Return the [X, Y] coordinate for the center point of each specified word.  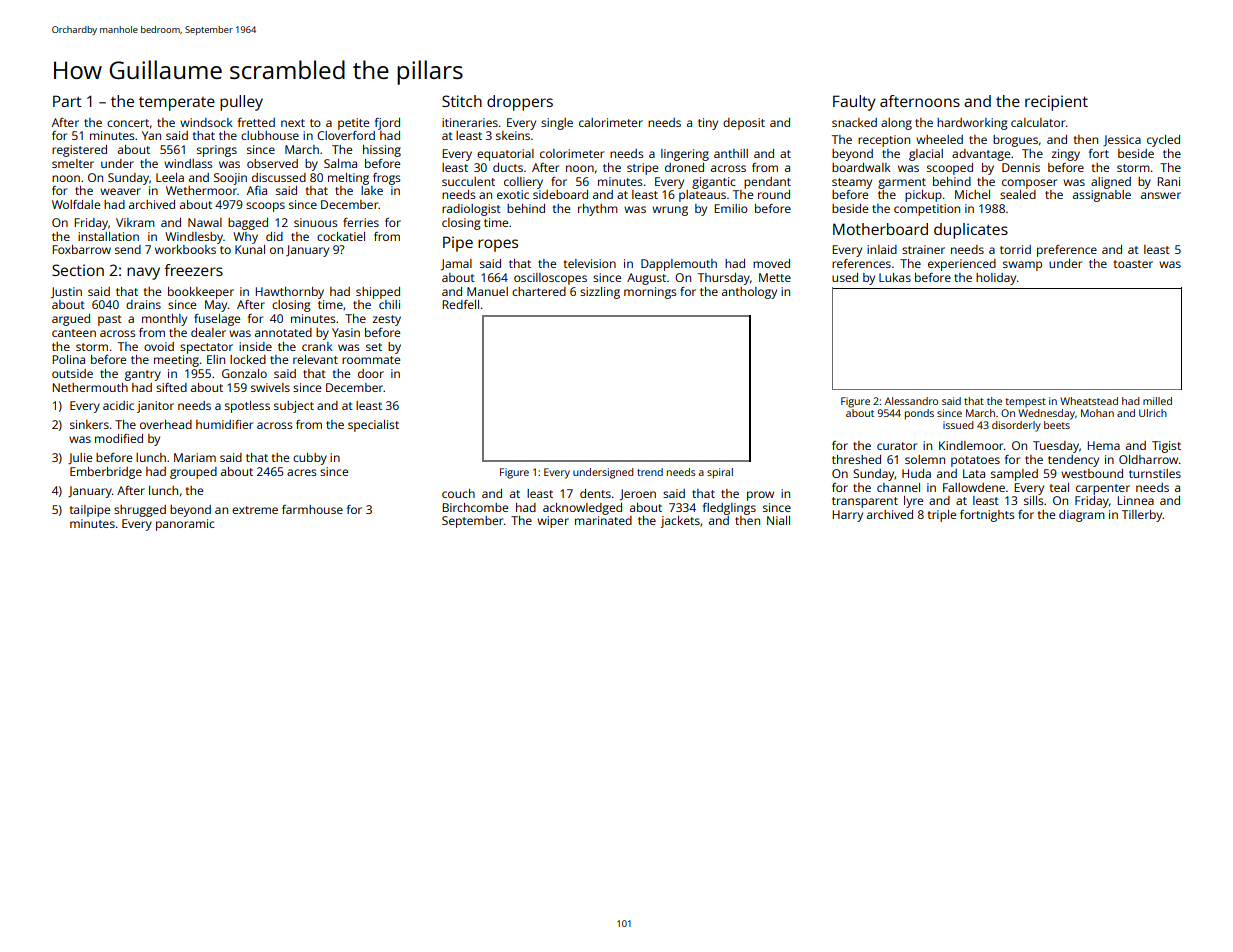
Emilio [731, 208]
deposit [744, 124]
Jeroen [638, 495]
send [128, 249]
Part [67, 101]
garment [902, 183]
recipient [1056, 103]
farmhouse [312, 509]
